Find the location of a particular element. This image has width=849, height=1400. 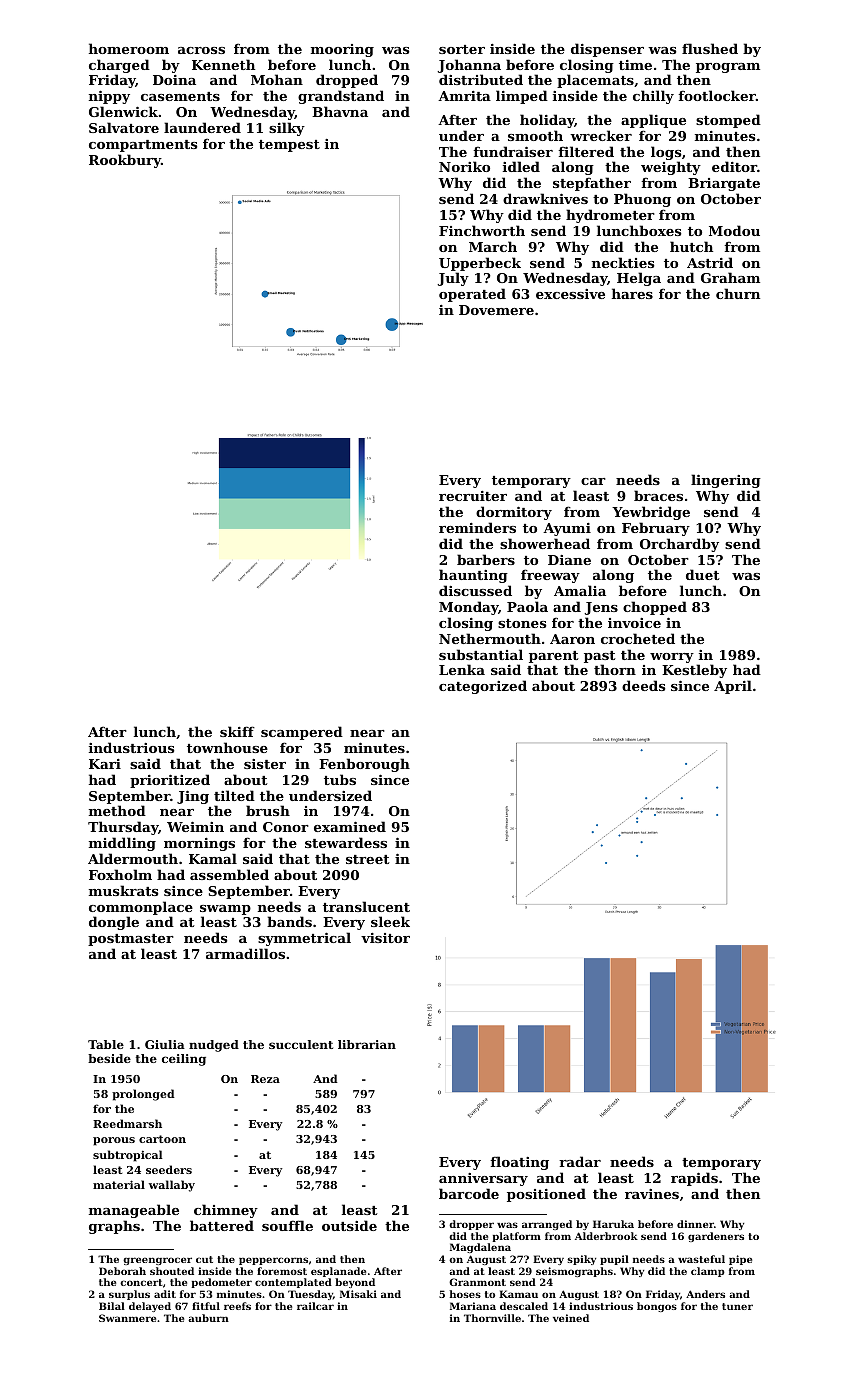

Swanmere is located at coordinates (127, 1318).
